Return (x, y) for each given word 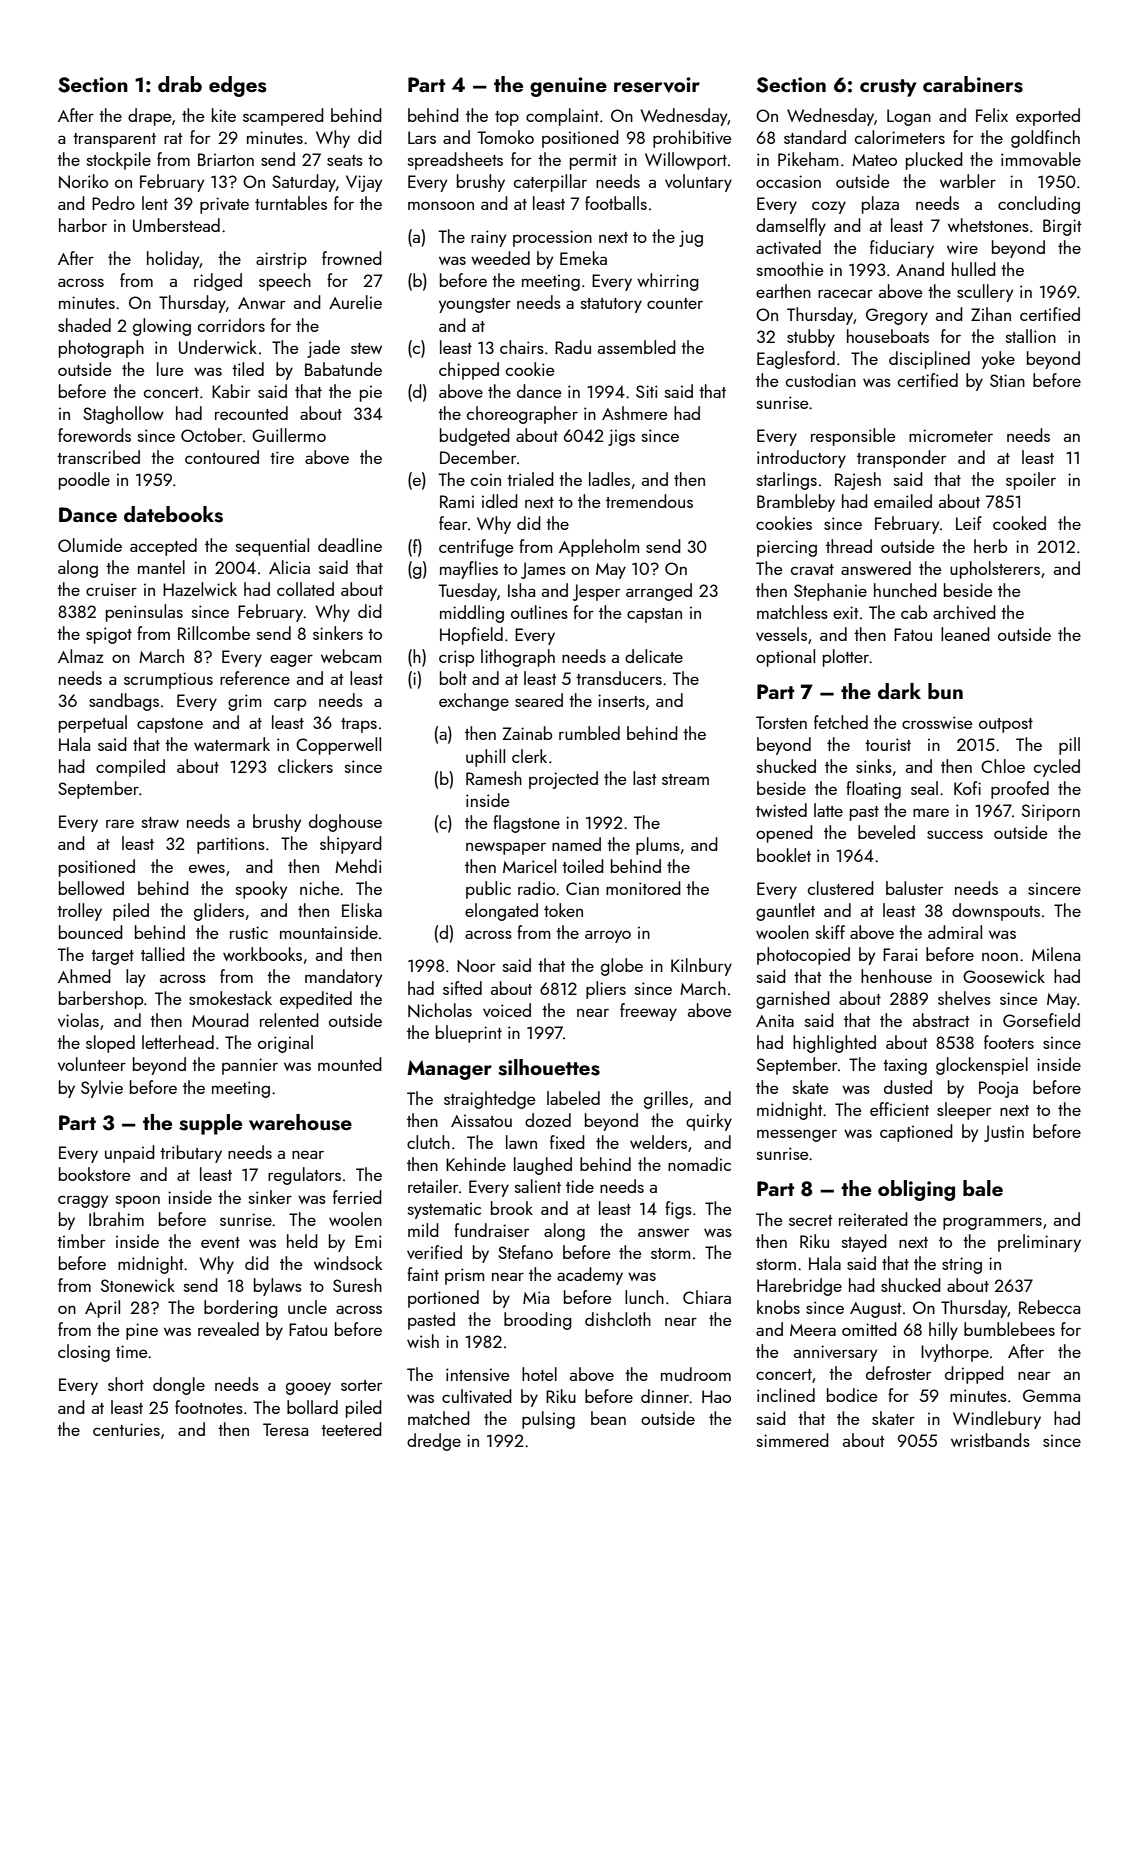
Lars (422, 137)
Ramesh (494, 778)
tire (282, 457)
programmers (992, 1223)
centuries (126, 1429)
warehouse (300, 1122)
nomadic (699, 1164)
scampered (283, 117)
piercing (787, 548)
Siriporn (1051, 812)
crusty (888, 88)
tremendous (649, 501)
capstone (170, 725)
